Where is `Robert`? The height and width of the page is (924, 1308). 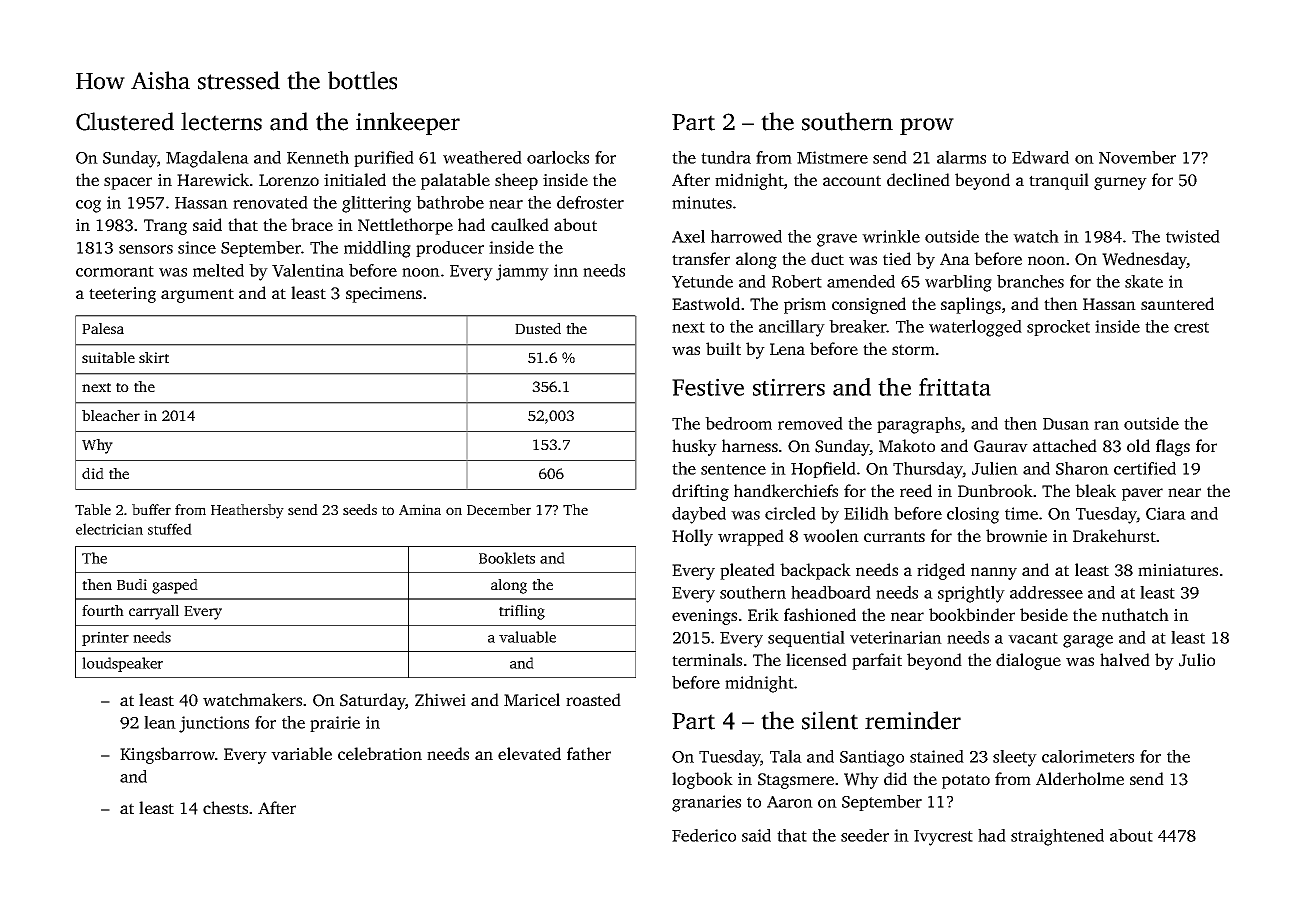 Robert is located at coordinates (797, 281).
